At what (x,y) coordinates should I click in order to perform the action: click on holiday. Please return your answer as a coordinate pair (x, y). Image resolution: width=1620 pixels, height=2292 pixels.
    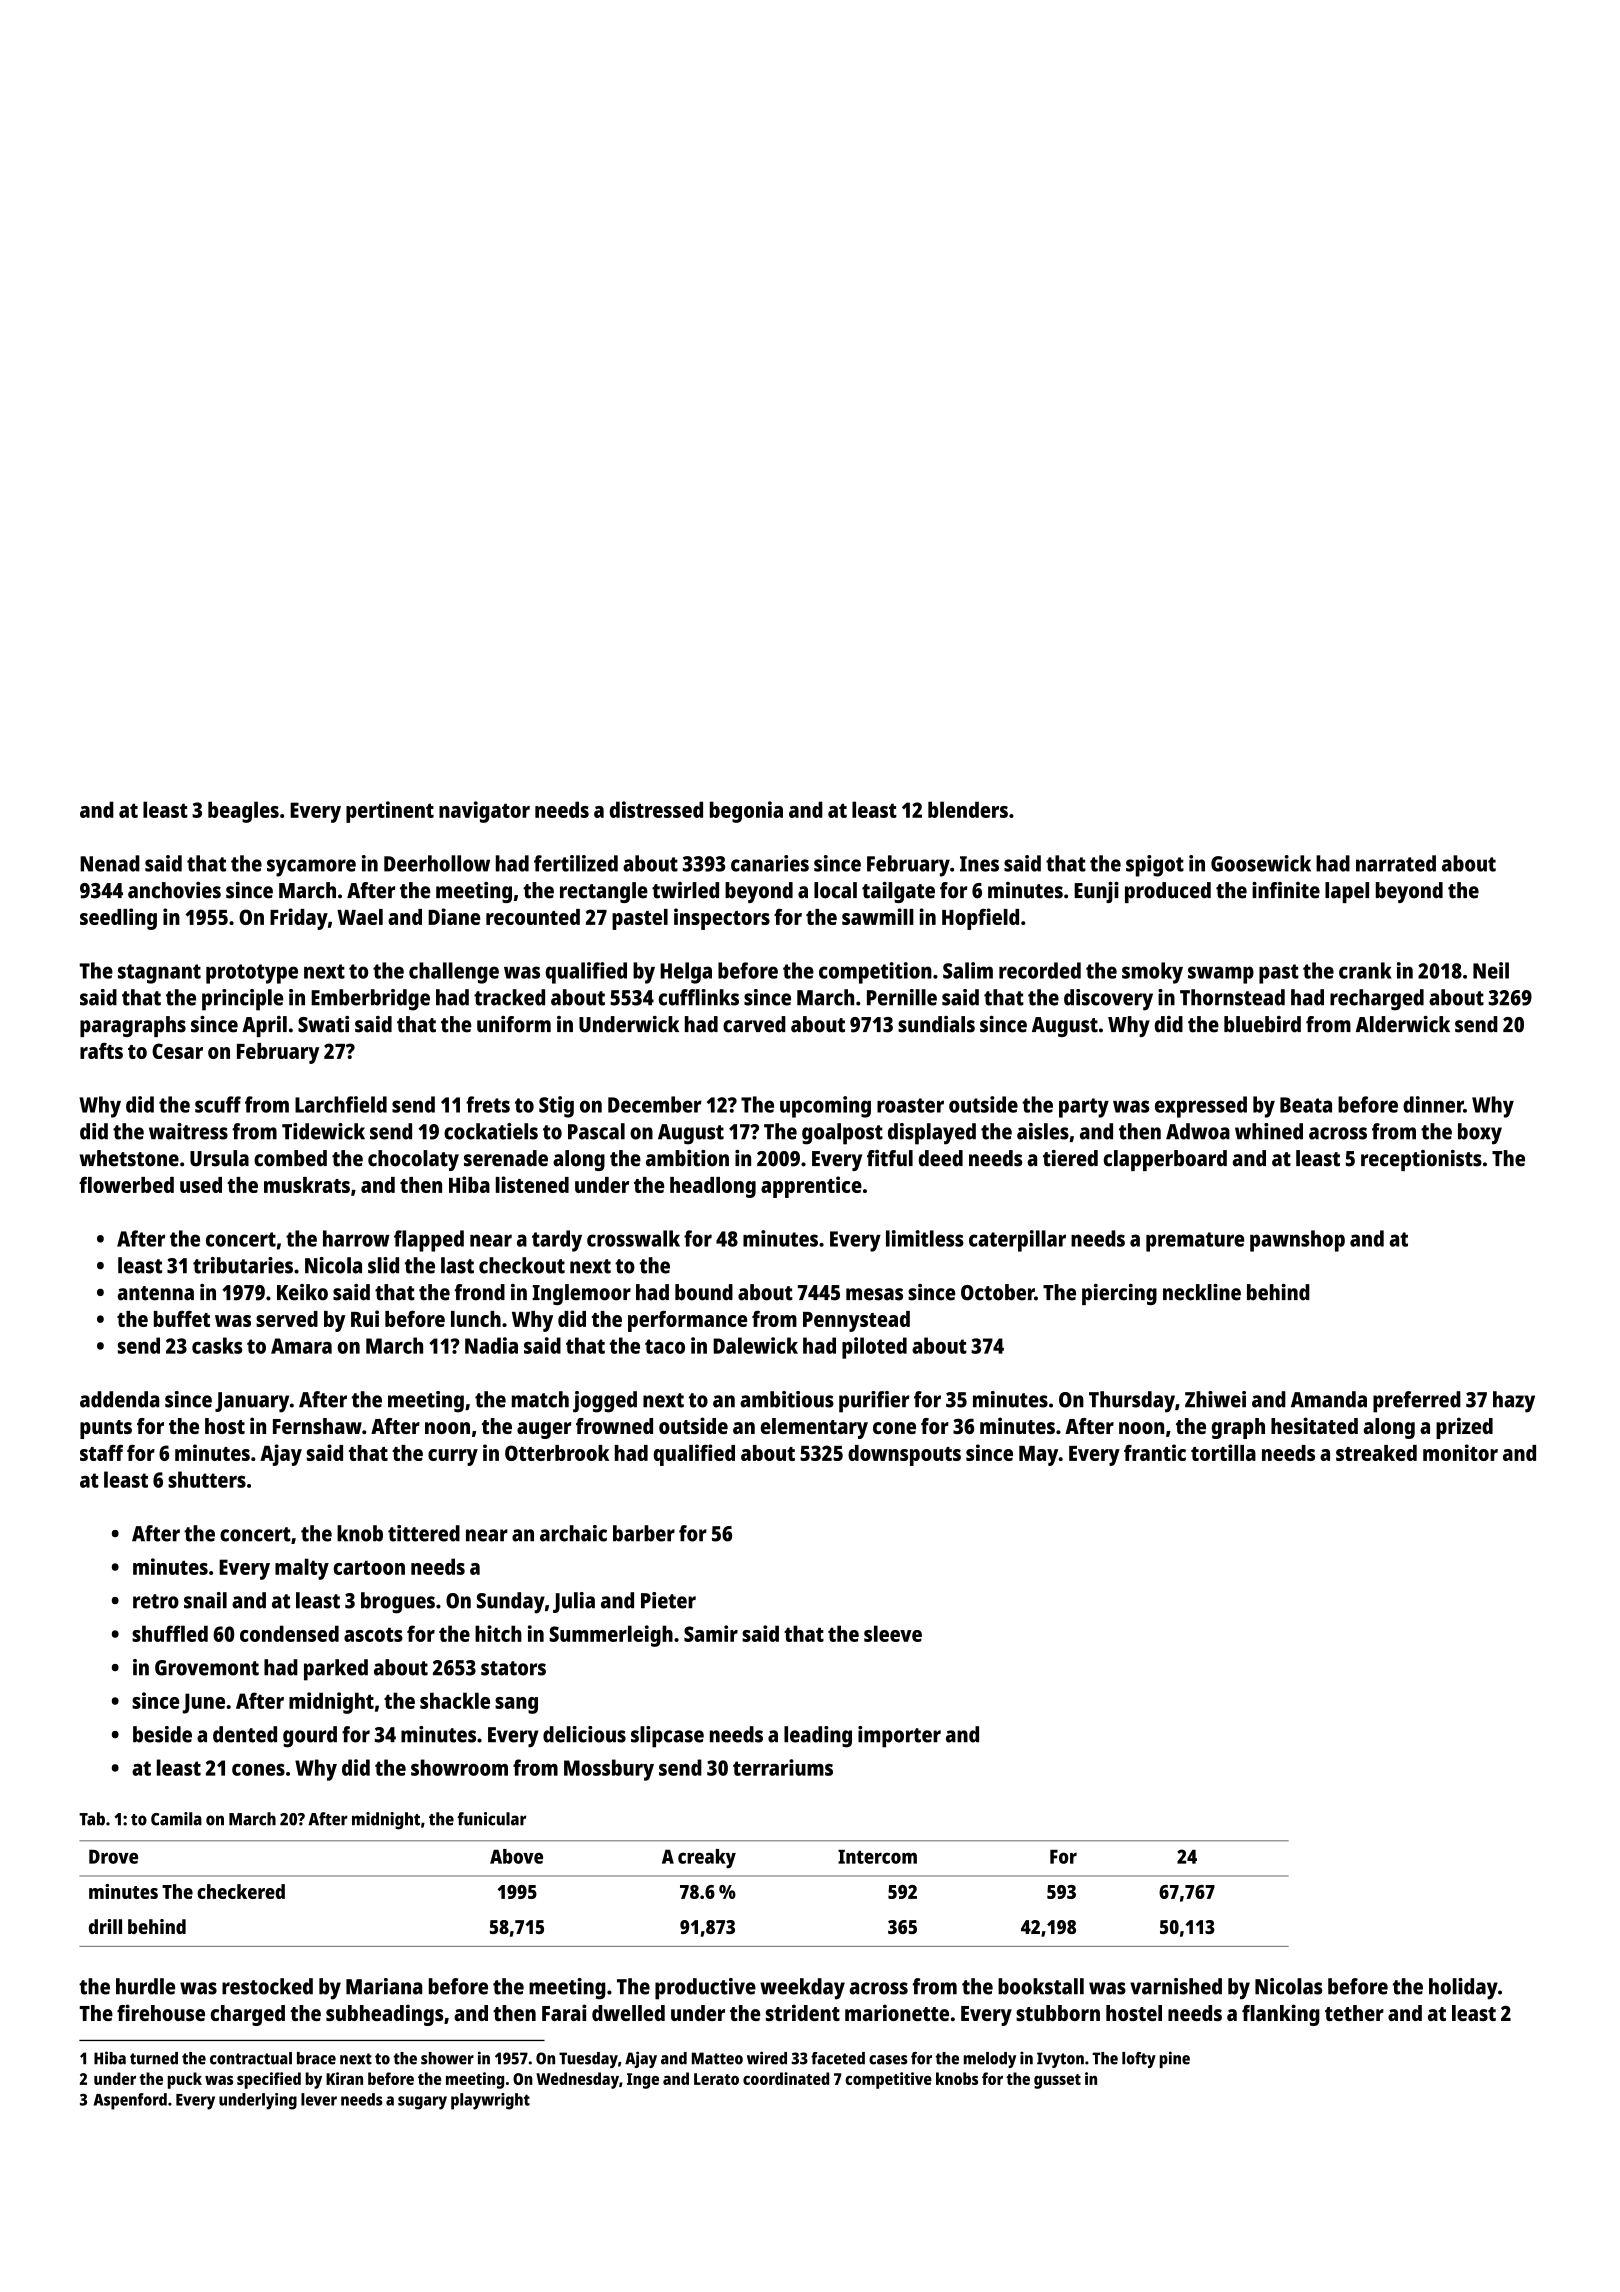
    Looking at the image, I should click on (1463, 1989).
